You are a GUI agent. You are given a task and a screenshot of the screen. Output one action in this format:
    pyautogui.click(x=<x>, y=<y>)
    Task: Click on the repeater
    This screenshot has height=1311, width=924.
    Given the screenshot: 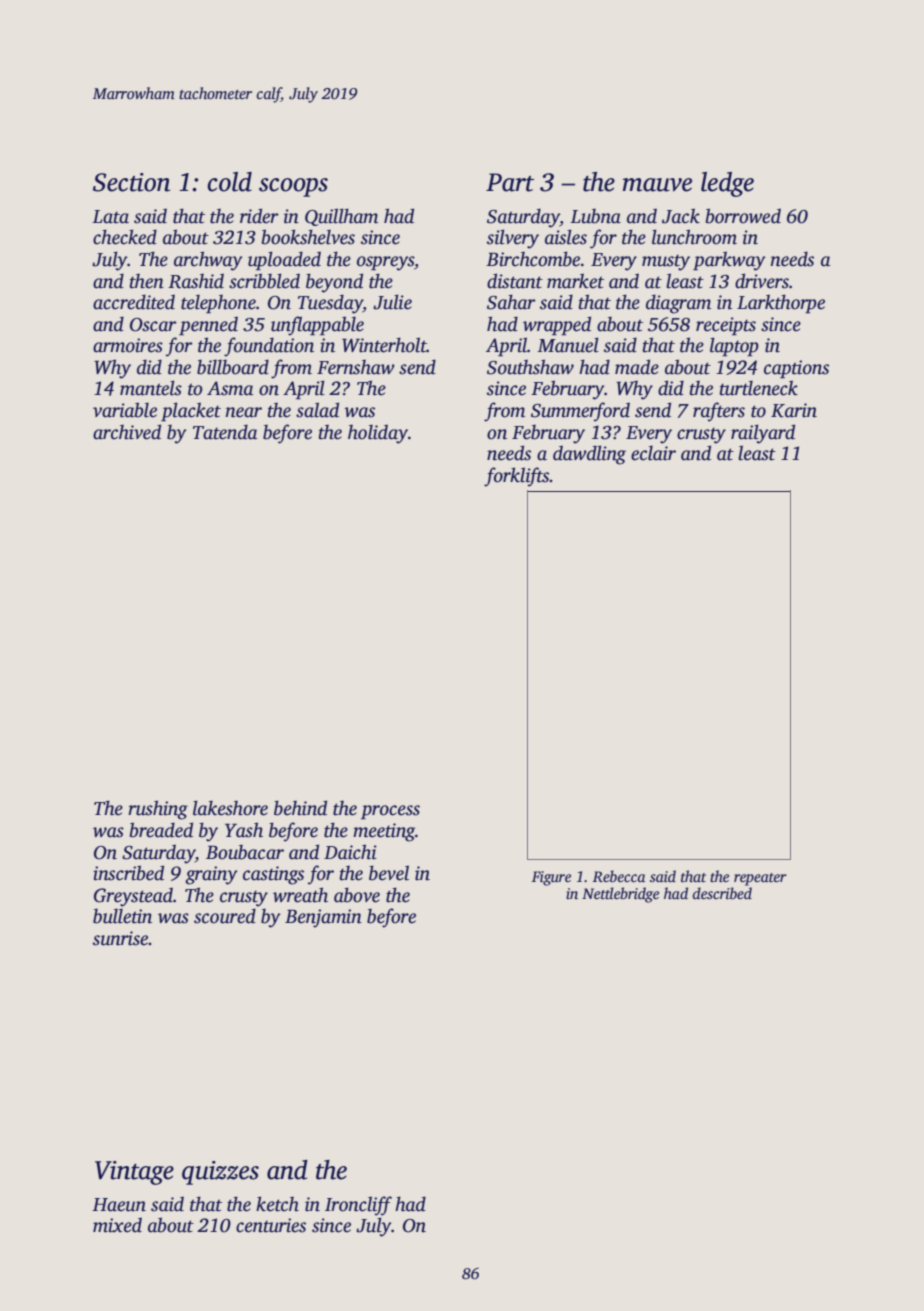 What is the action you would take?
    pyautogui.click(x=760, y=879)
